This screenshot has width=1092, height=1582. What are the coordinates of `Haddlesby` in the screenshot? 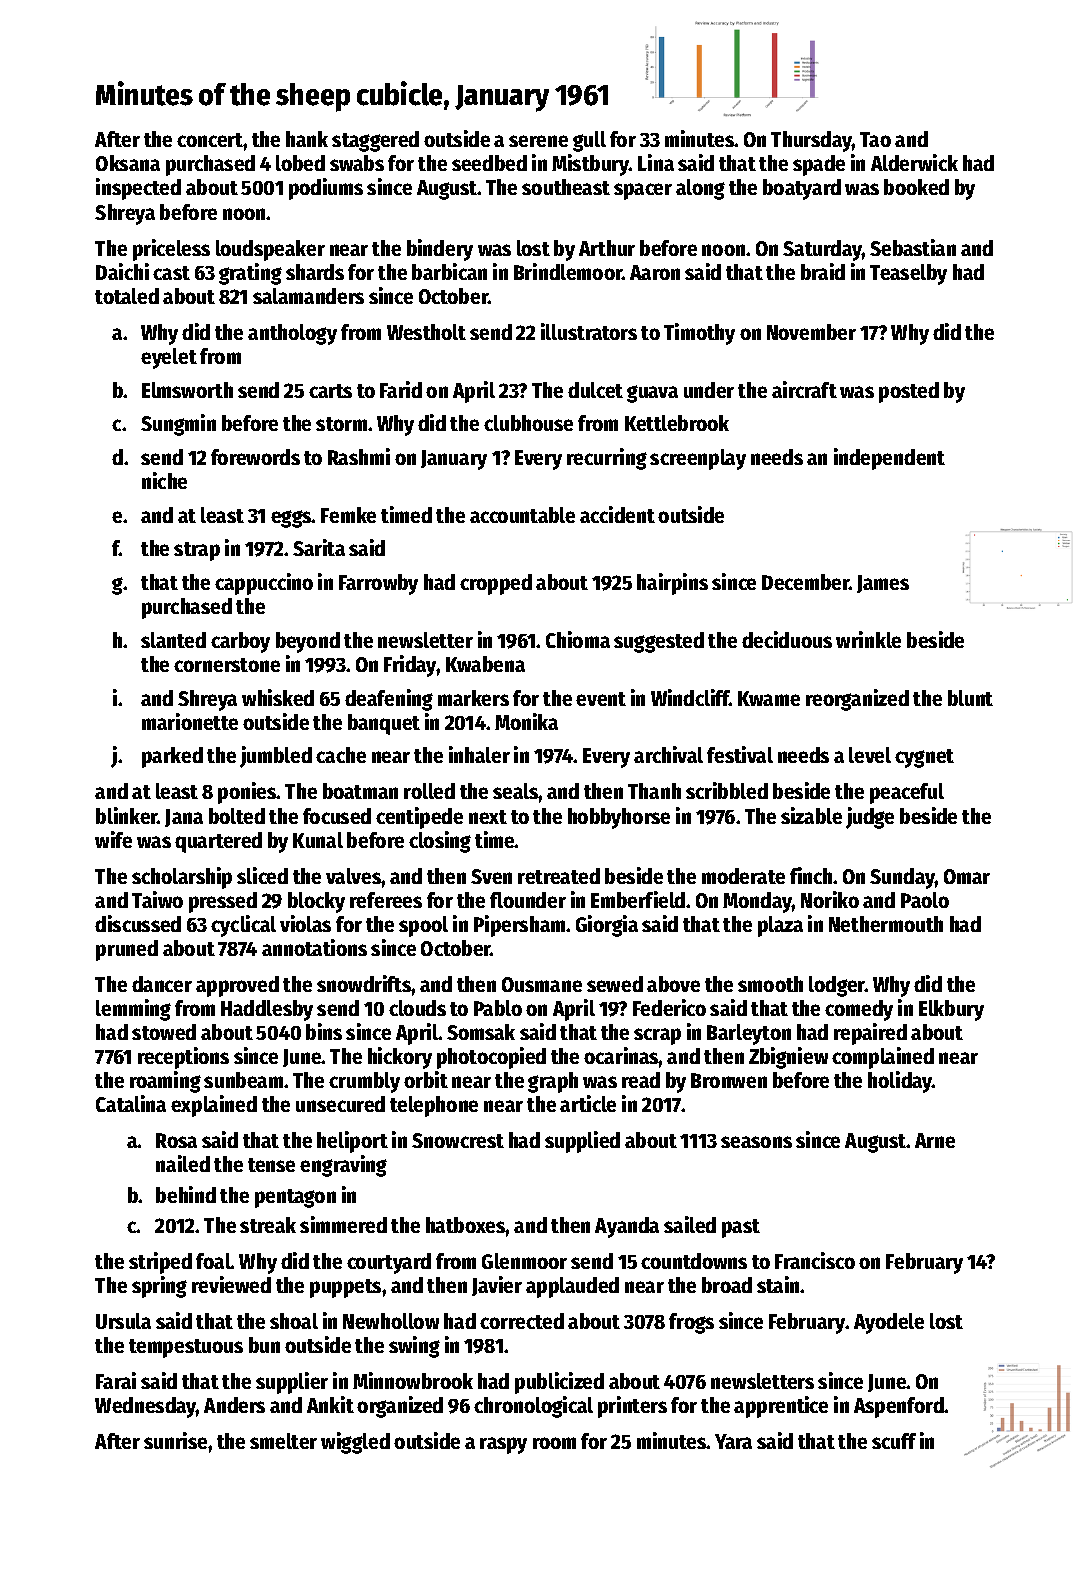 It's located at (267, 1010).
